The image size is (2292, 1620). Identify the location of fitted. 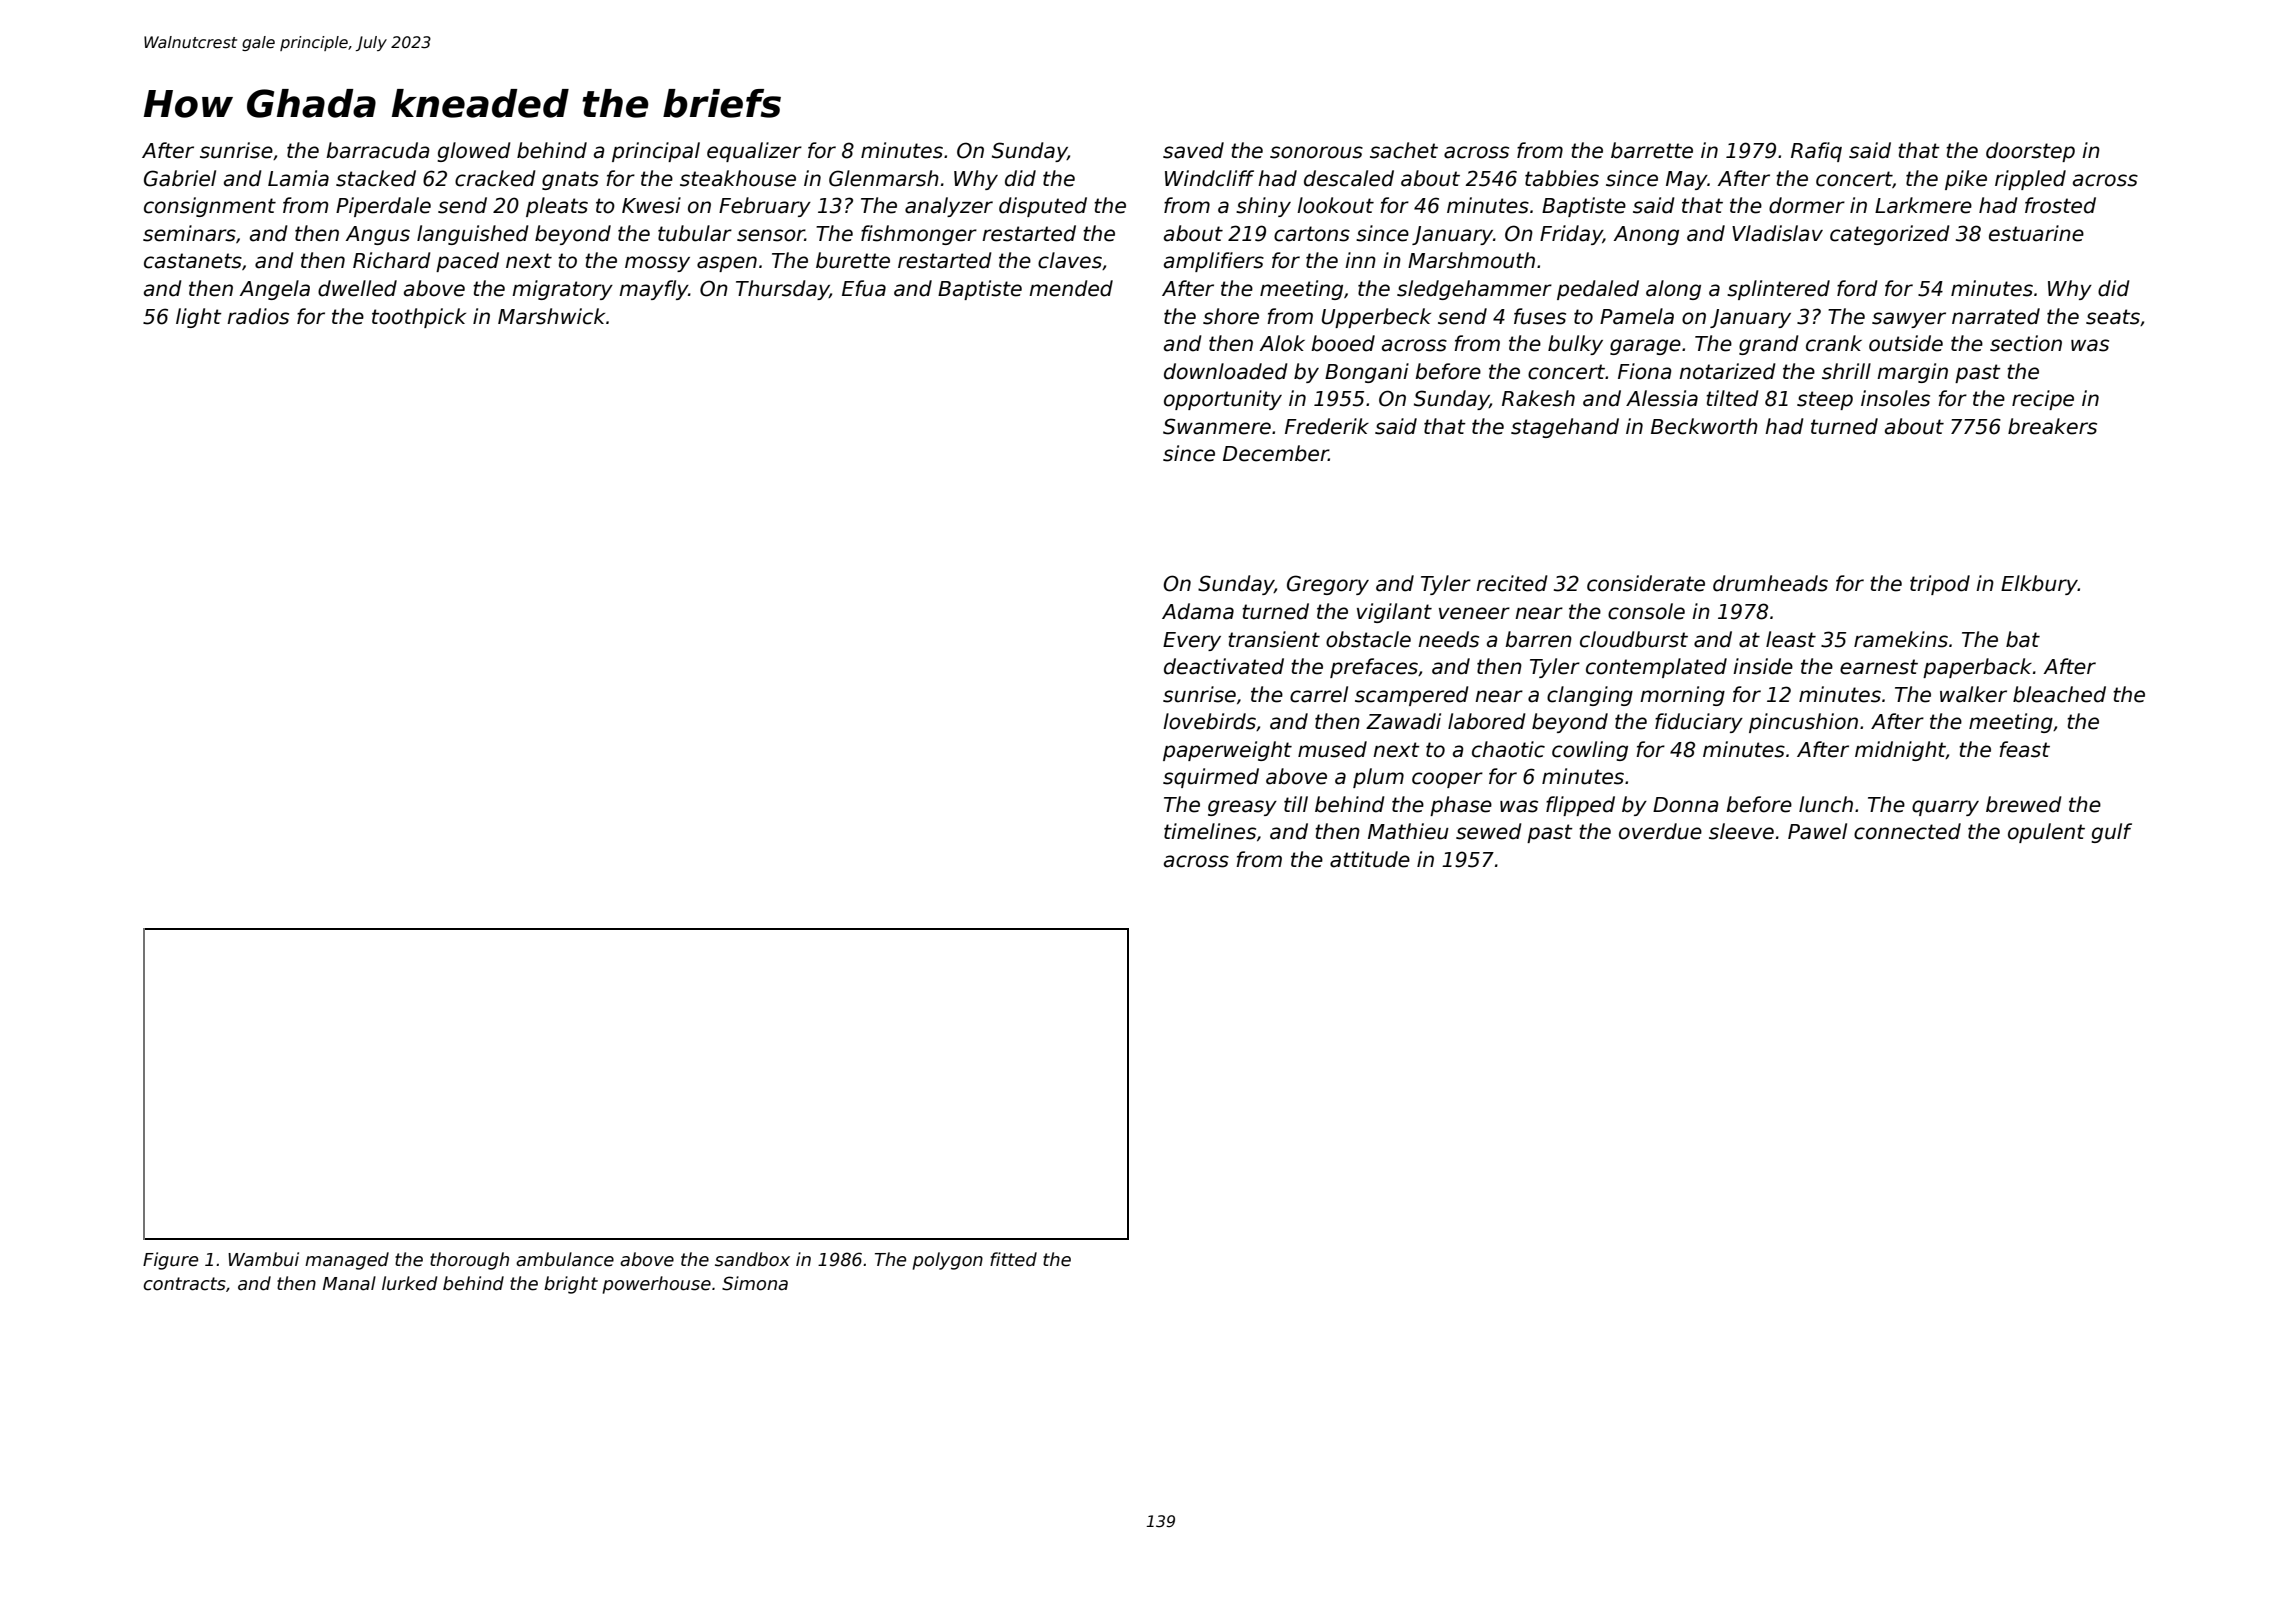
(1013, 1259).
